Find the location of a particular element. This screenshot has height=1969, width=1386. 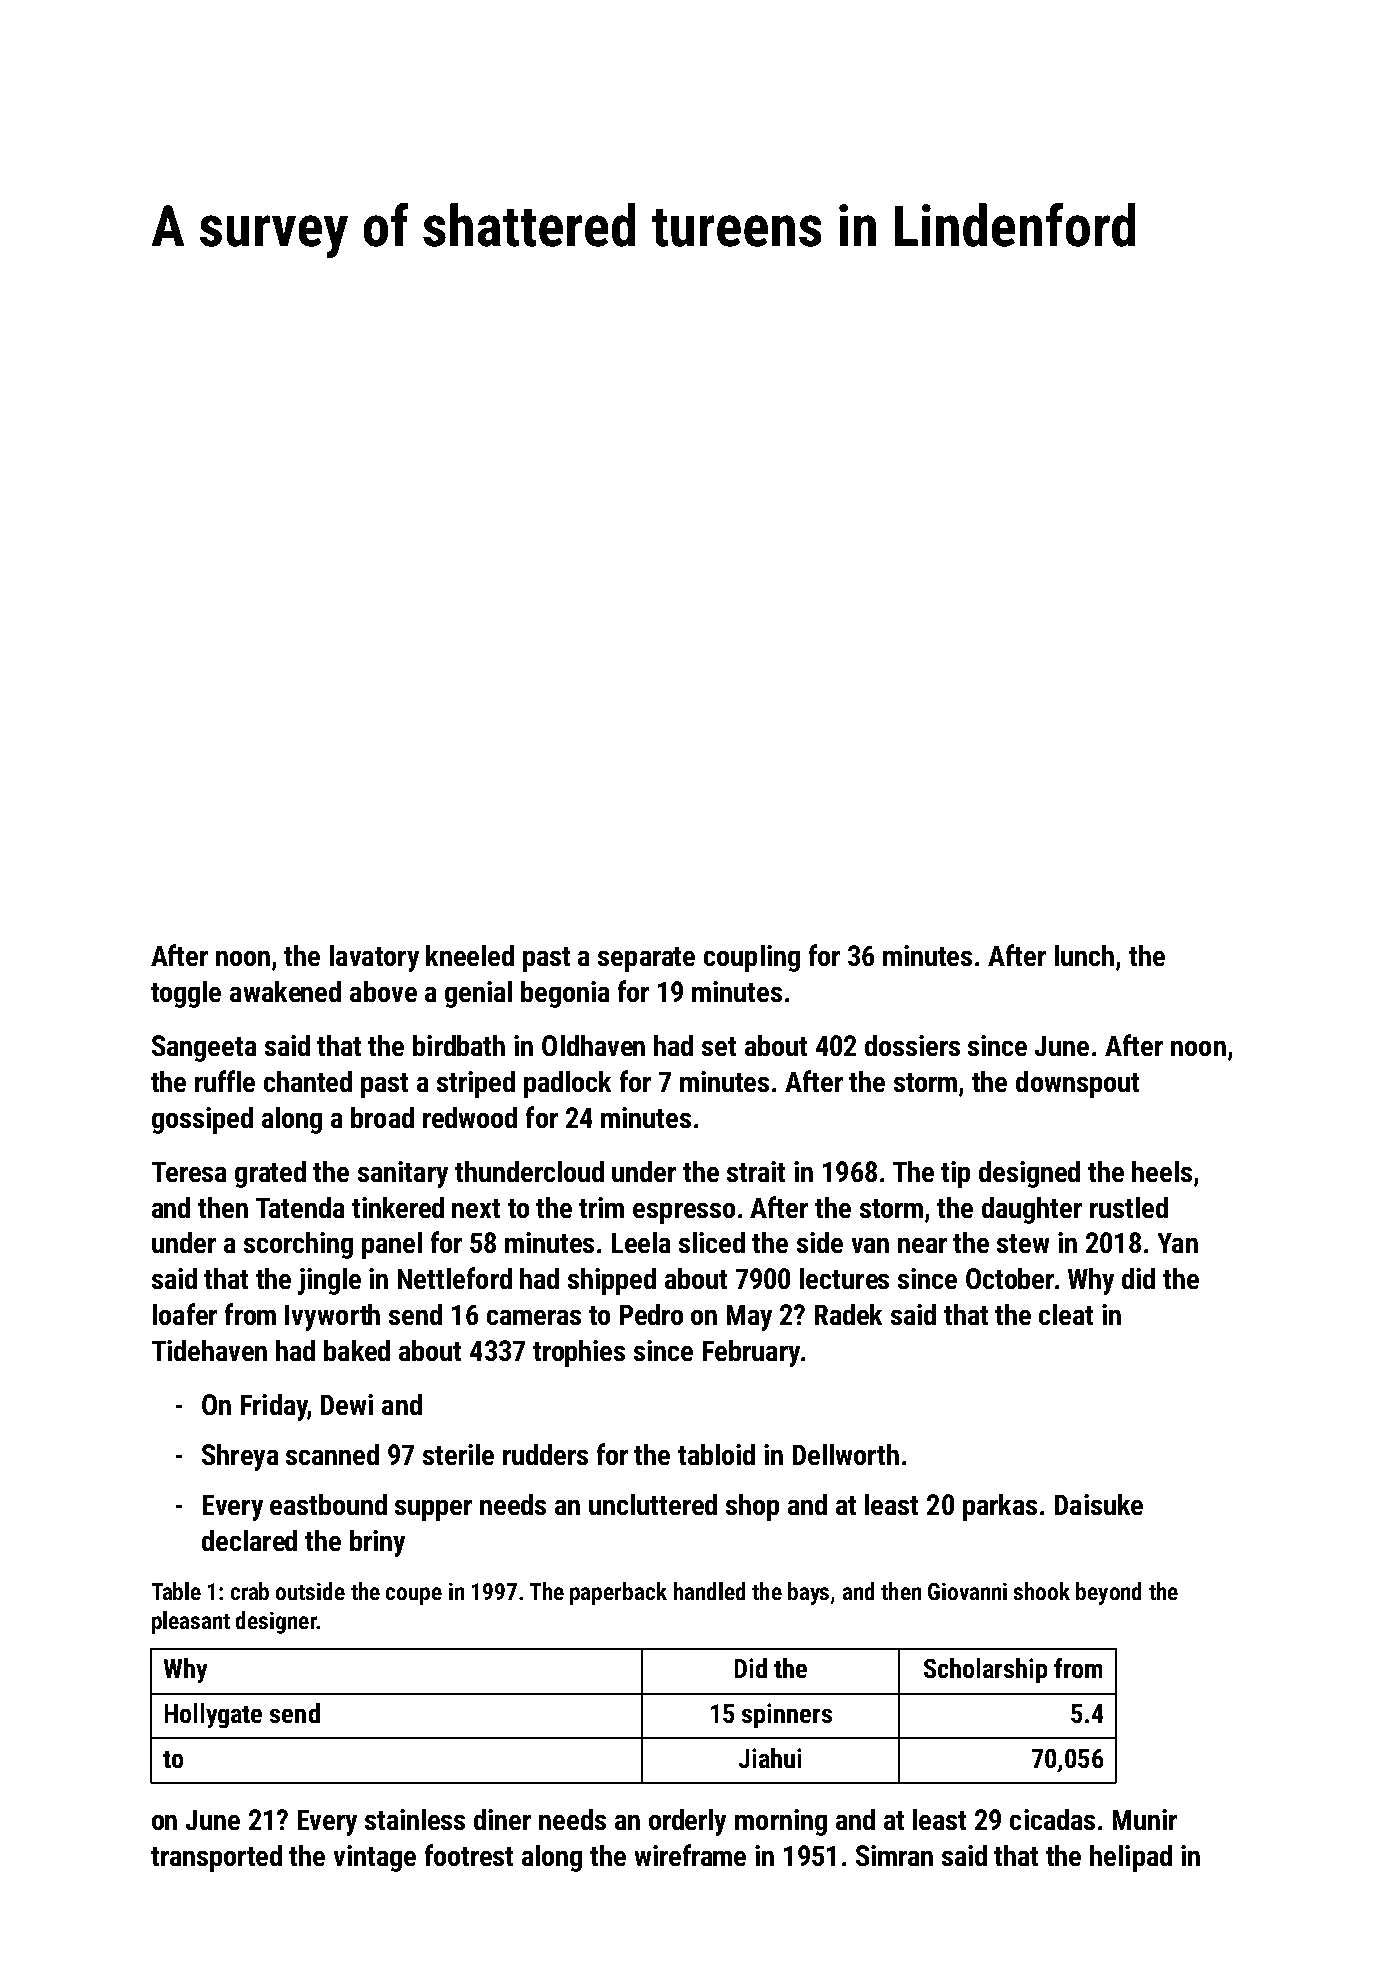

set is located at coordinates (719, 1046).
